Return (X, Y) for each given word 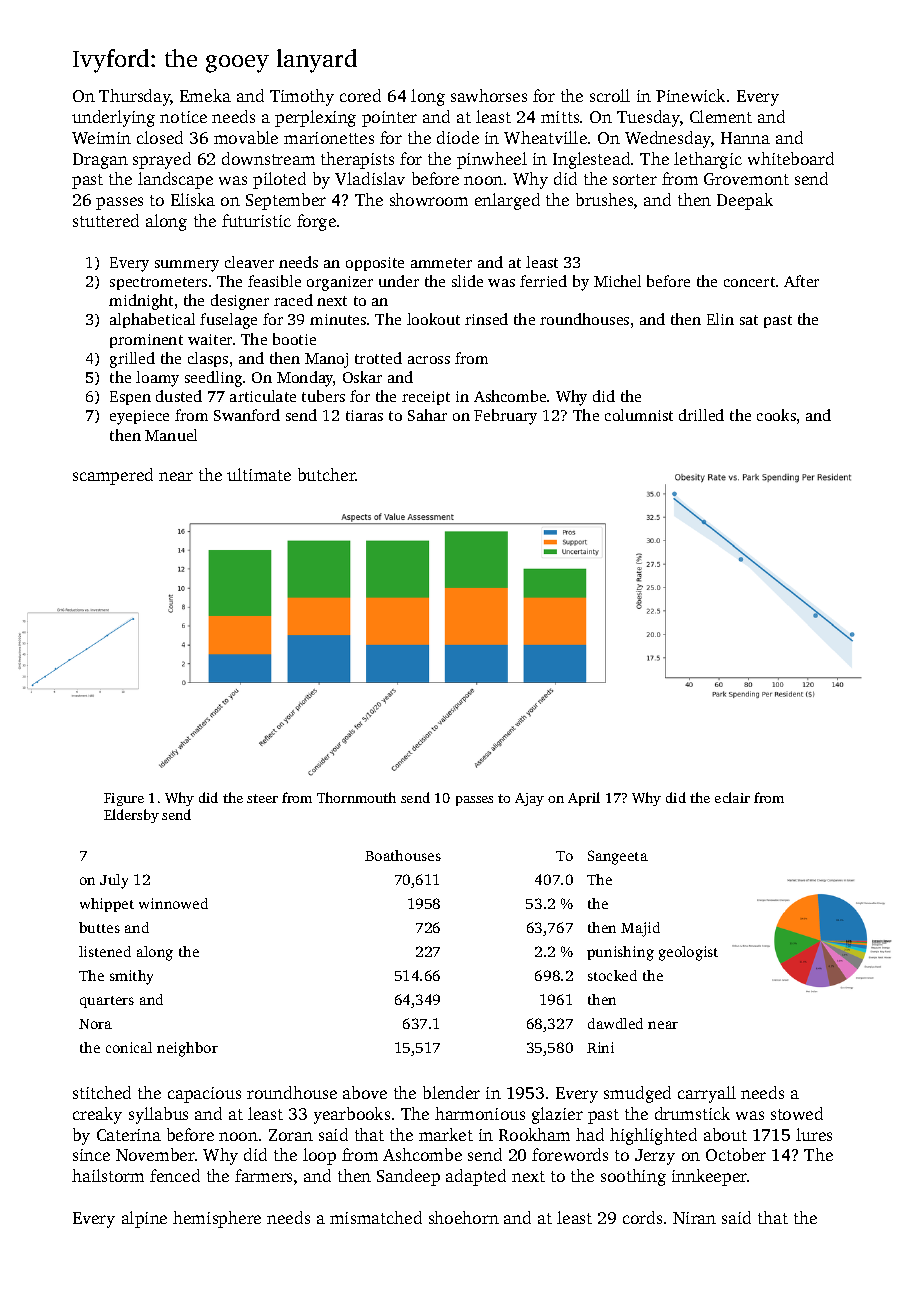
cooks (776, 415)
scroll (610, 95)
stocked (612, 975)
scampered (113, 476)
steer (262, 798)
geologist (688, 953)
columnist (639, 415)
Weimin (101, 138)
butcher (327, 474)
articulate (263, 396)
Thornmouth (356, 797)
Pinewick (690, 95)
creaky (97, 1115)
